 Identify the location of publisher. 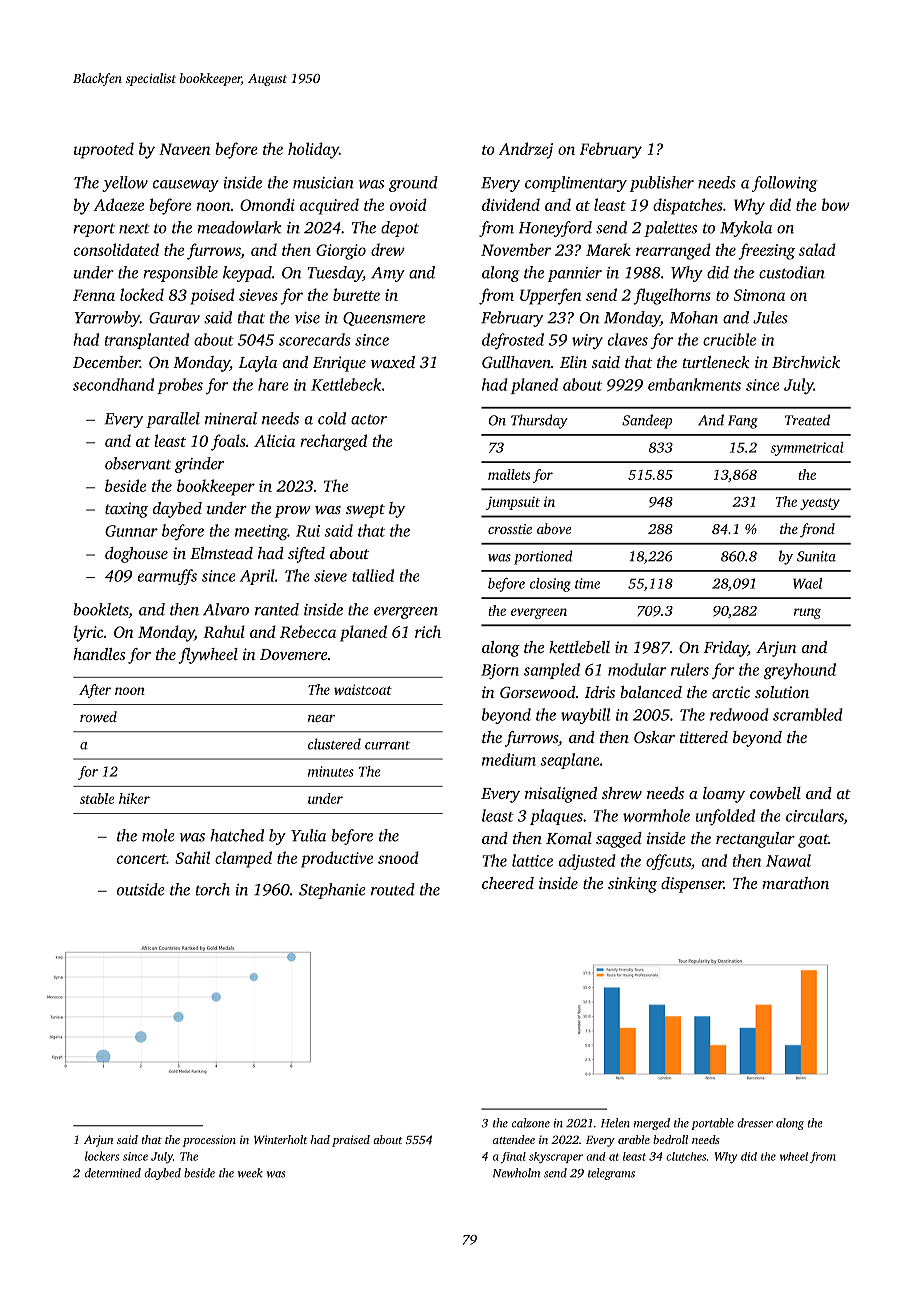
(662, 184).
